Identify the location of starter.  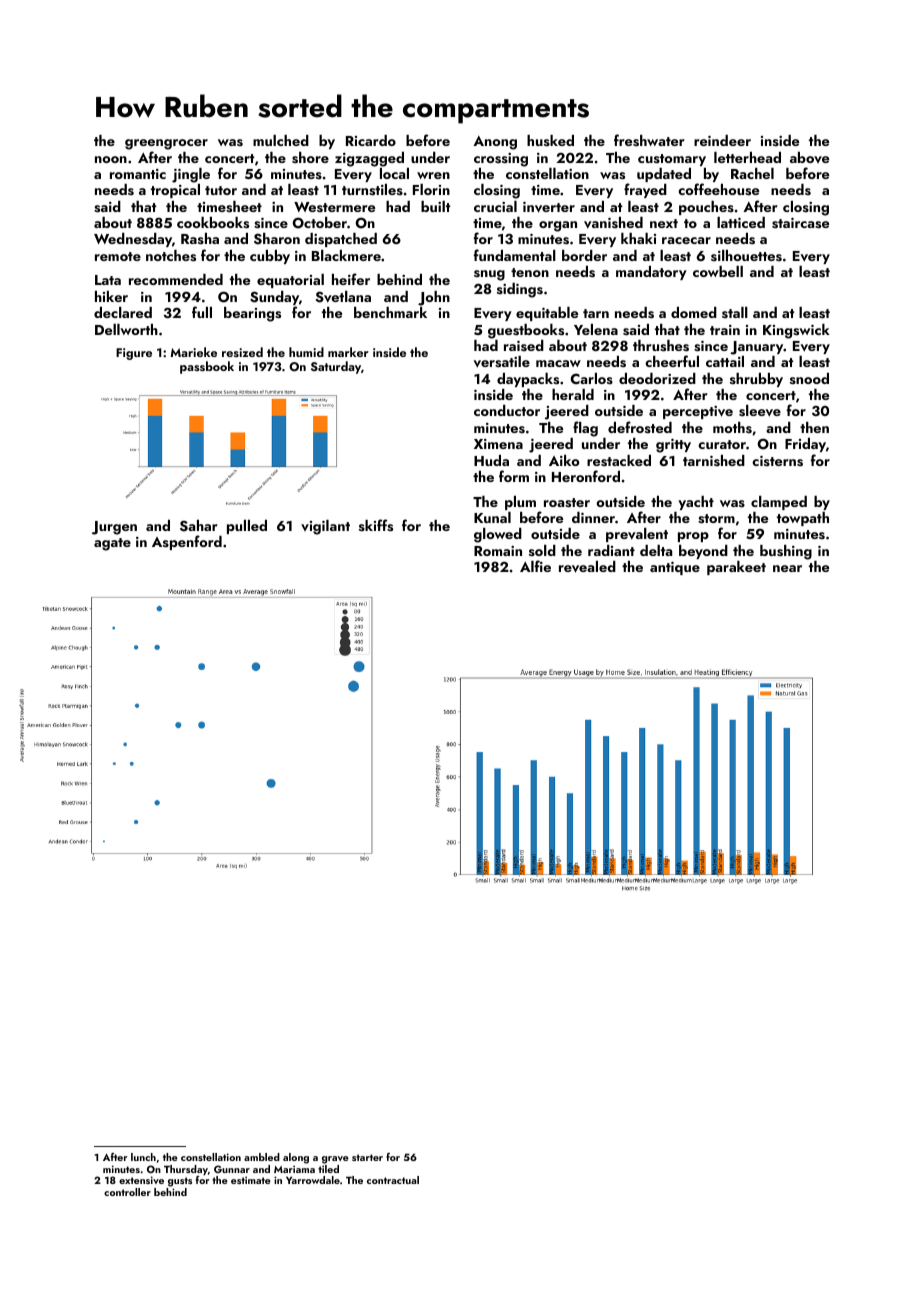
(367, 1157).
